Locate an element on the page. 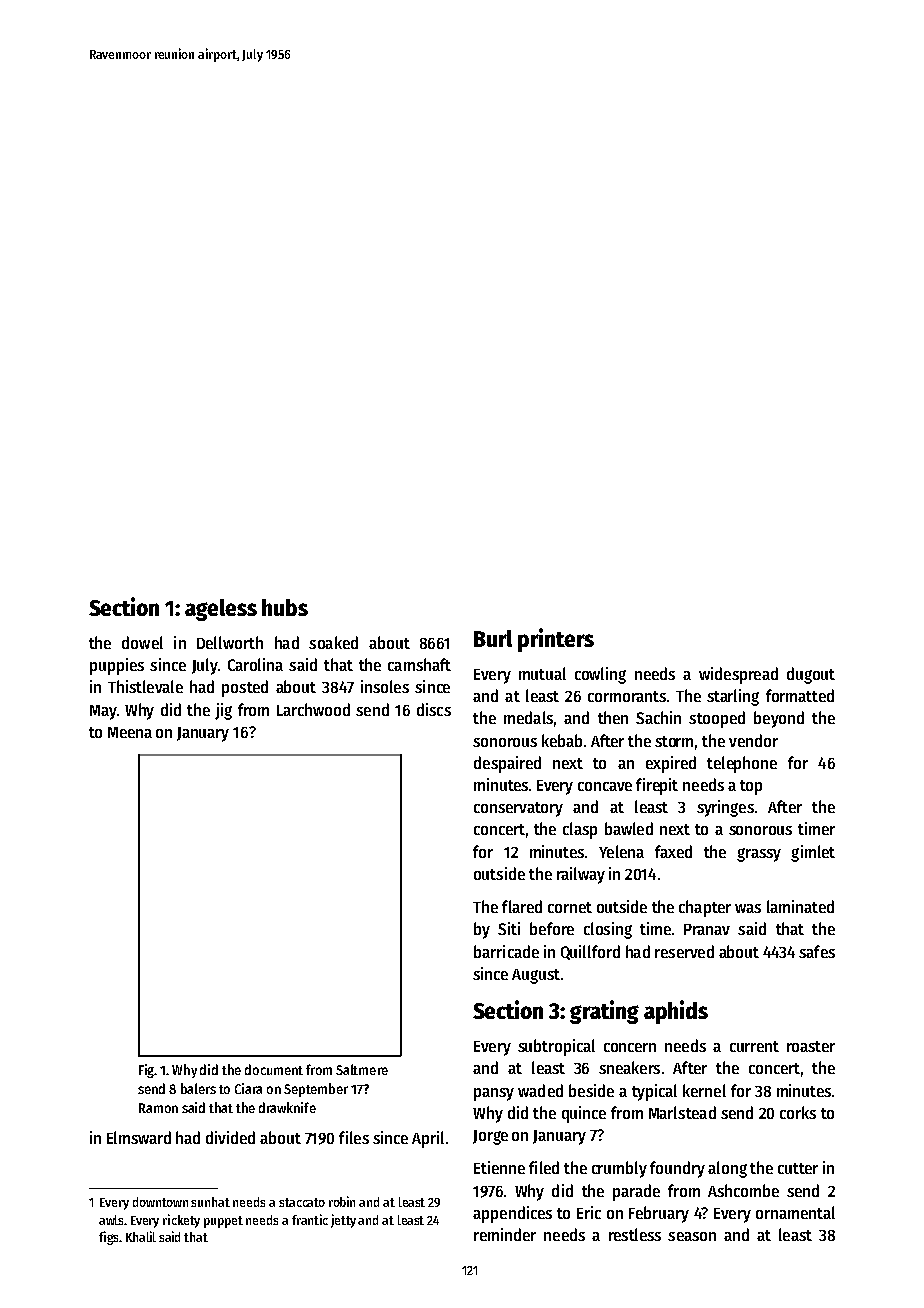 The height and width of the document is (1308, 924). dugout is located at coordinates (811, 675).
